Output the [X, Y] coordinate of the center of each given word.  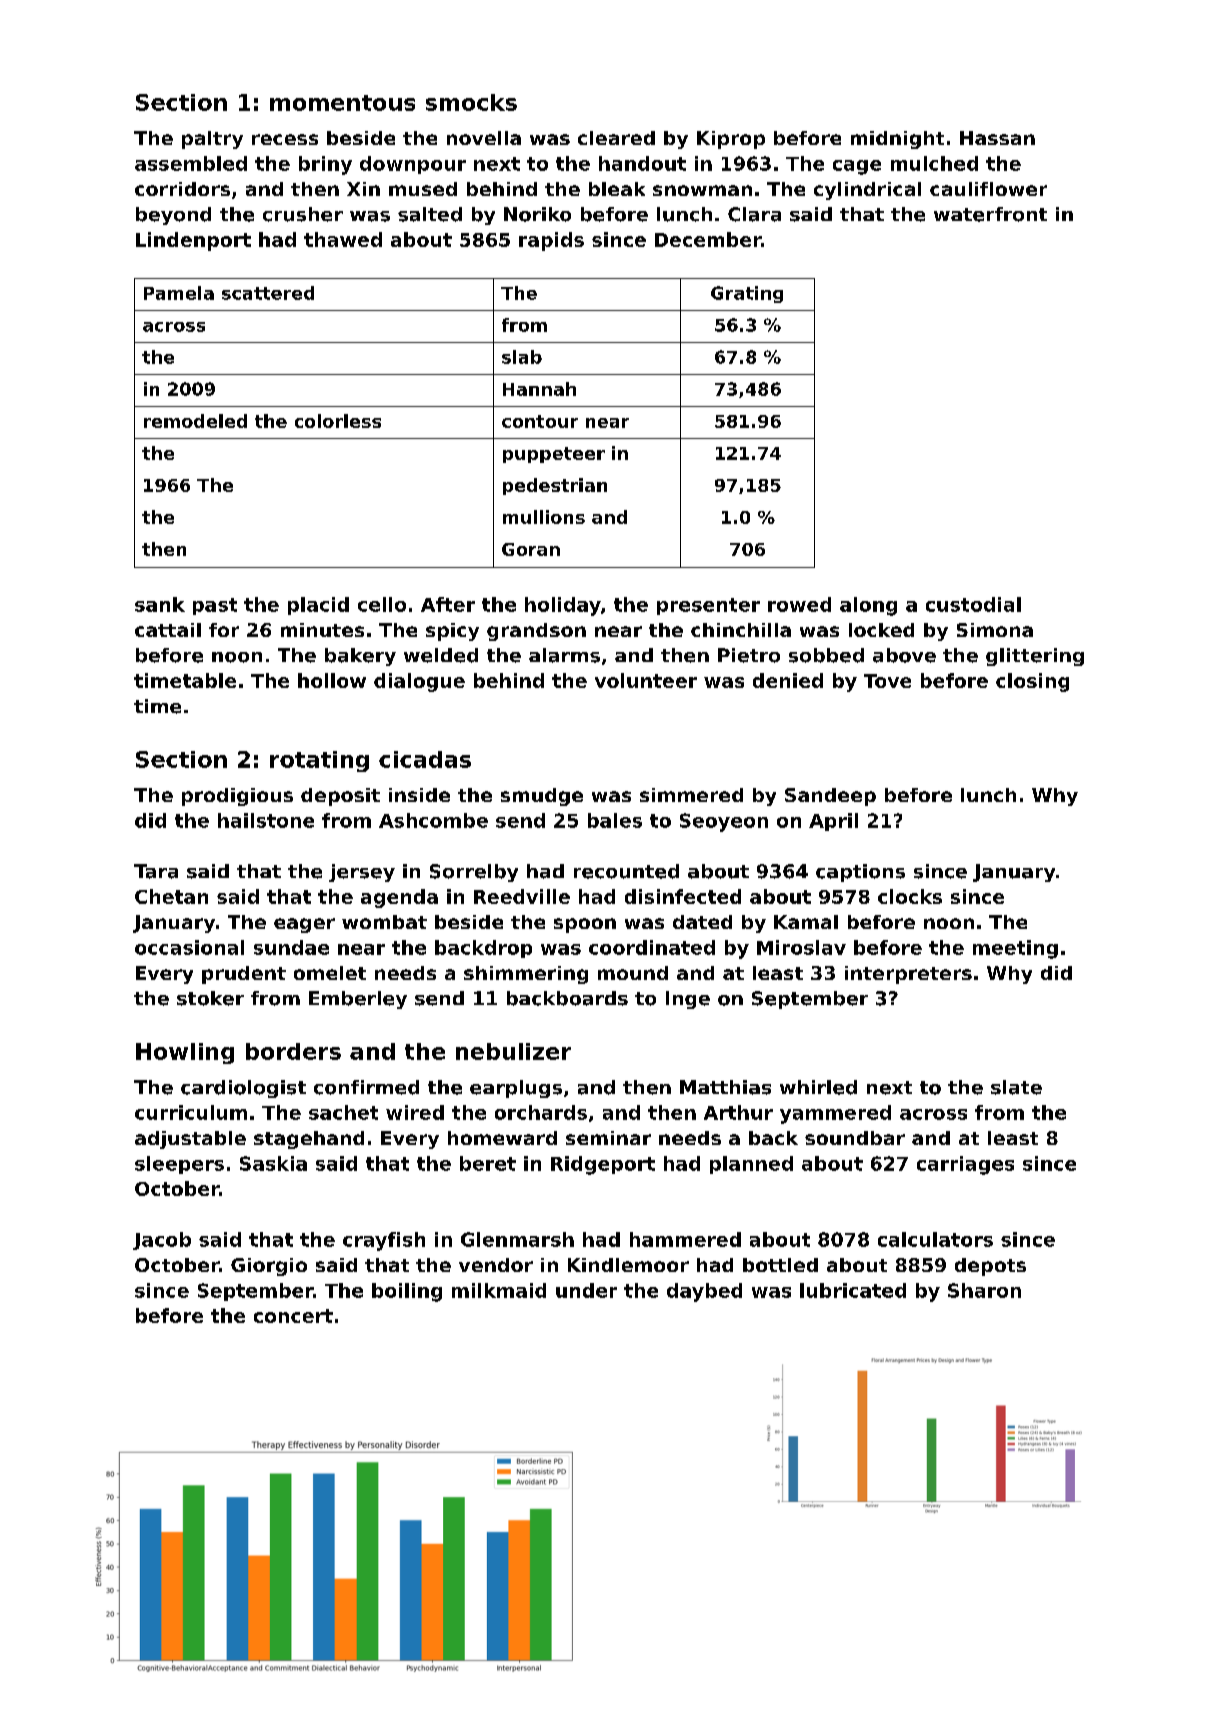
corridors [182, 189]
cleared [616, 138]
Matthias [725, 1087]
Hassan [997, 138]
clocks [910, 896]
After [448, 604]
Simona [995, 630]
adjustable [190, 1140]
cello [382, 604]
